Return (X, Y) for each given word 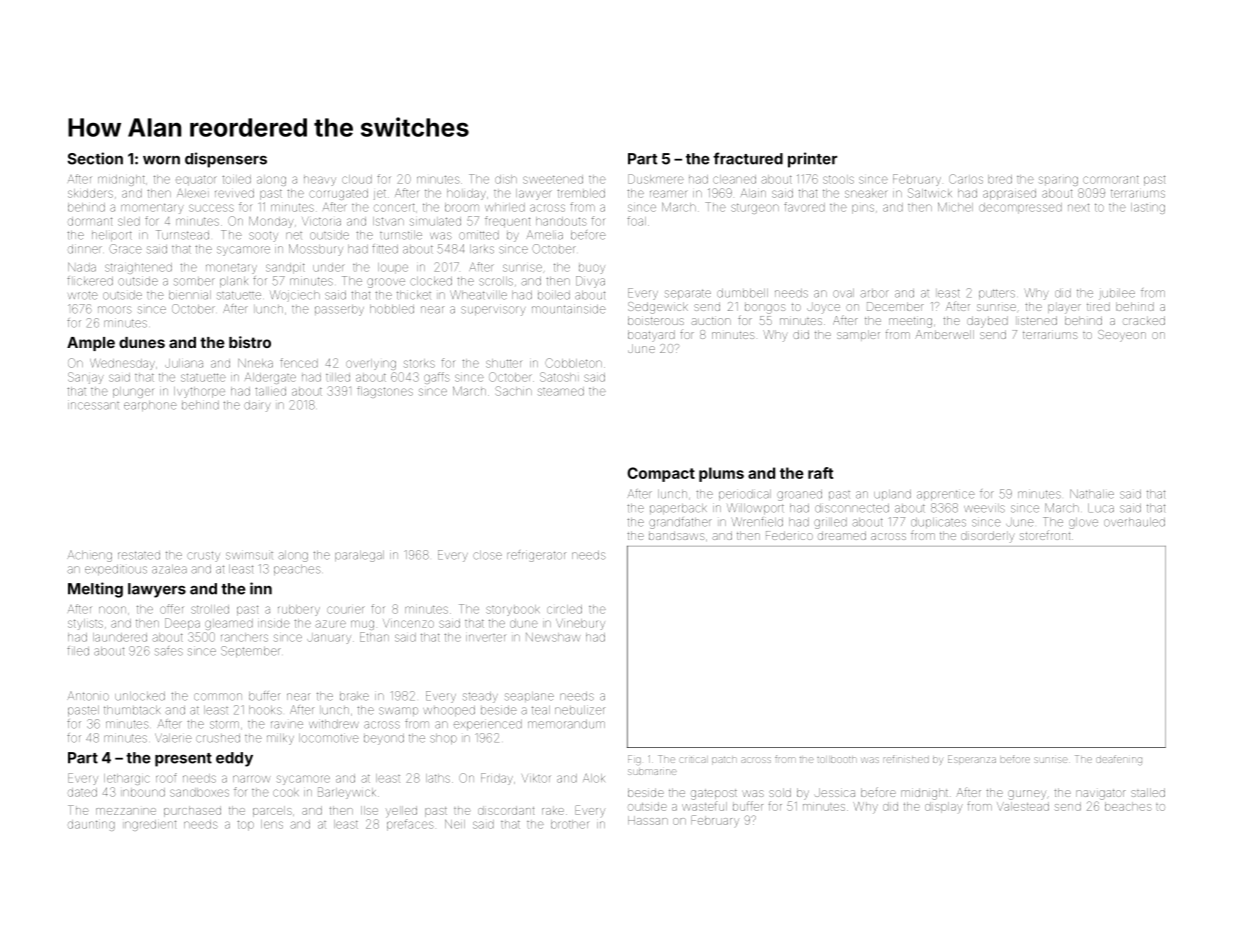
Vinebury (580, 624)
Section (95, 158)
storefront (1045, 535)
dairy (257, 406)
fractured (748, 158)
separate (688, 294)
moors (115, 310)
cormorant (1111, 179)
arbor (874, 294)
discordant (506, 810)
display (944, 807)
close (487, 555)
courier (346, 610)
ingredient (150, 825)
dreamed (842, 535)
